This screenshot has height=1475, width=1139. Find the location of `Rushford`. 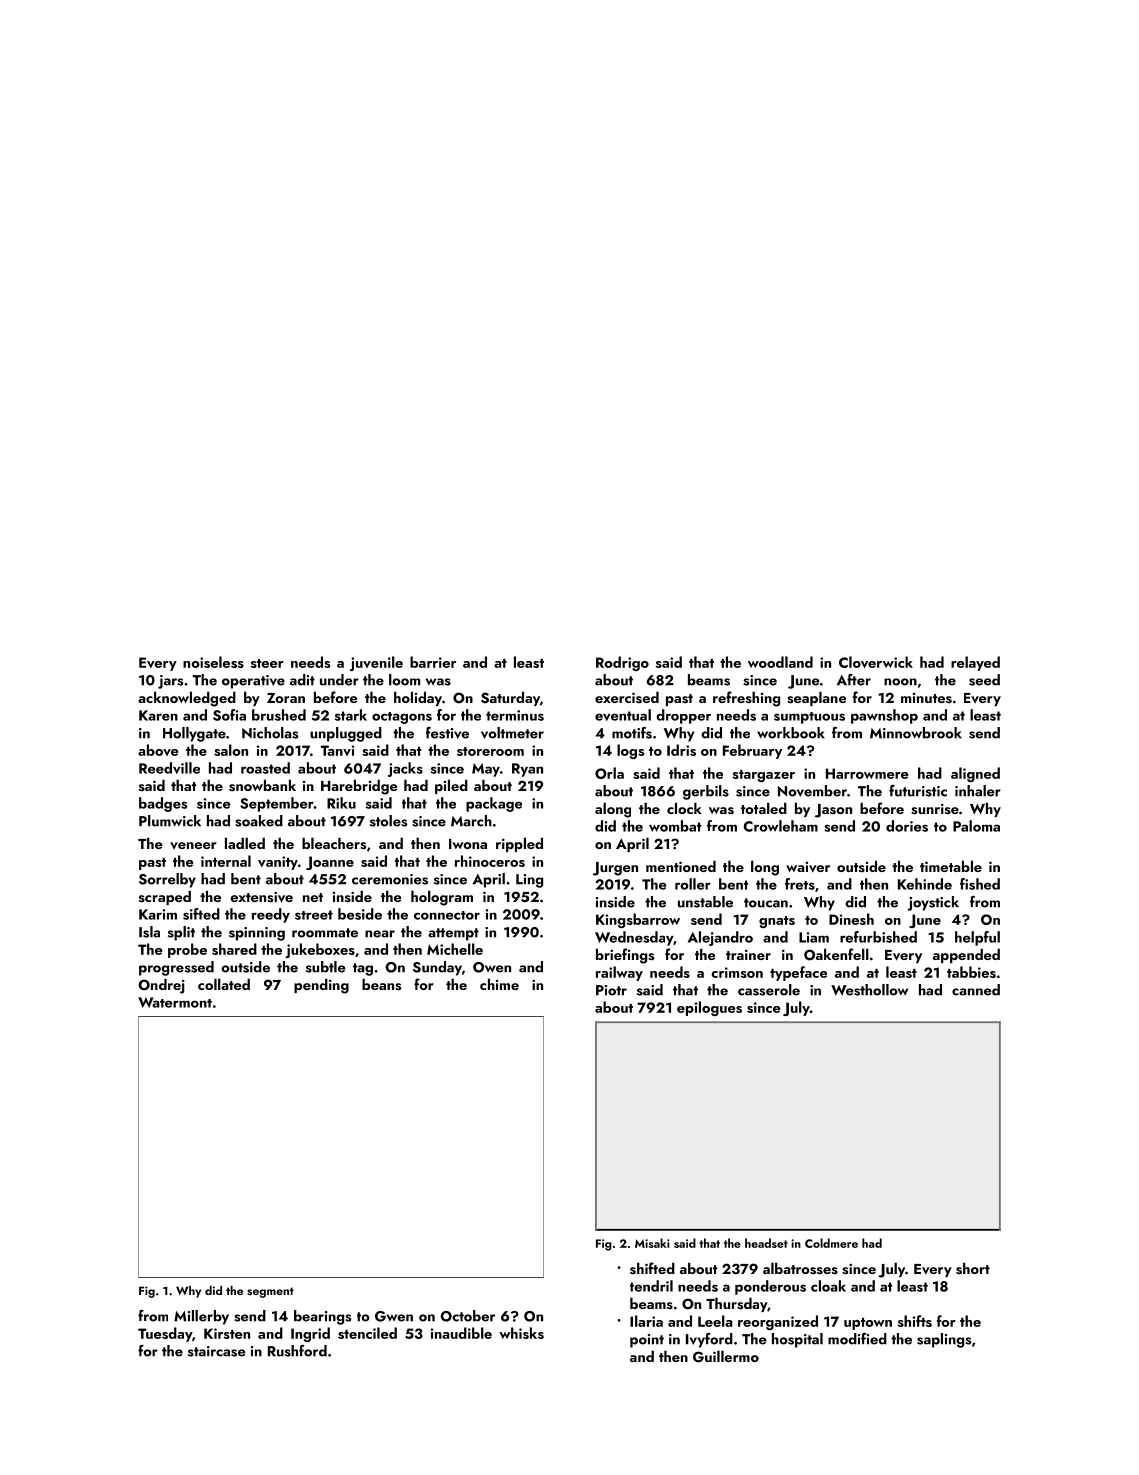

Rushford is located at coordinates (297, 1351).
